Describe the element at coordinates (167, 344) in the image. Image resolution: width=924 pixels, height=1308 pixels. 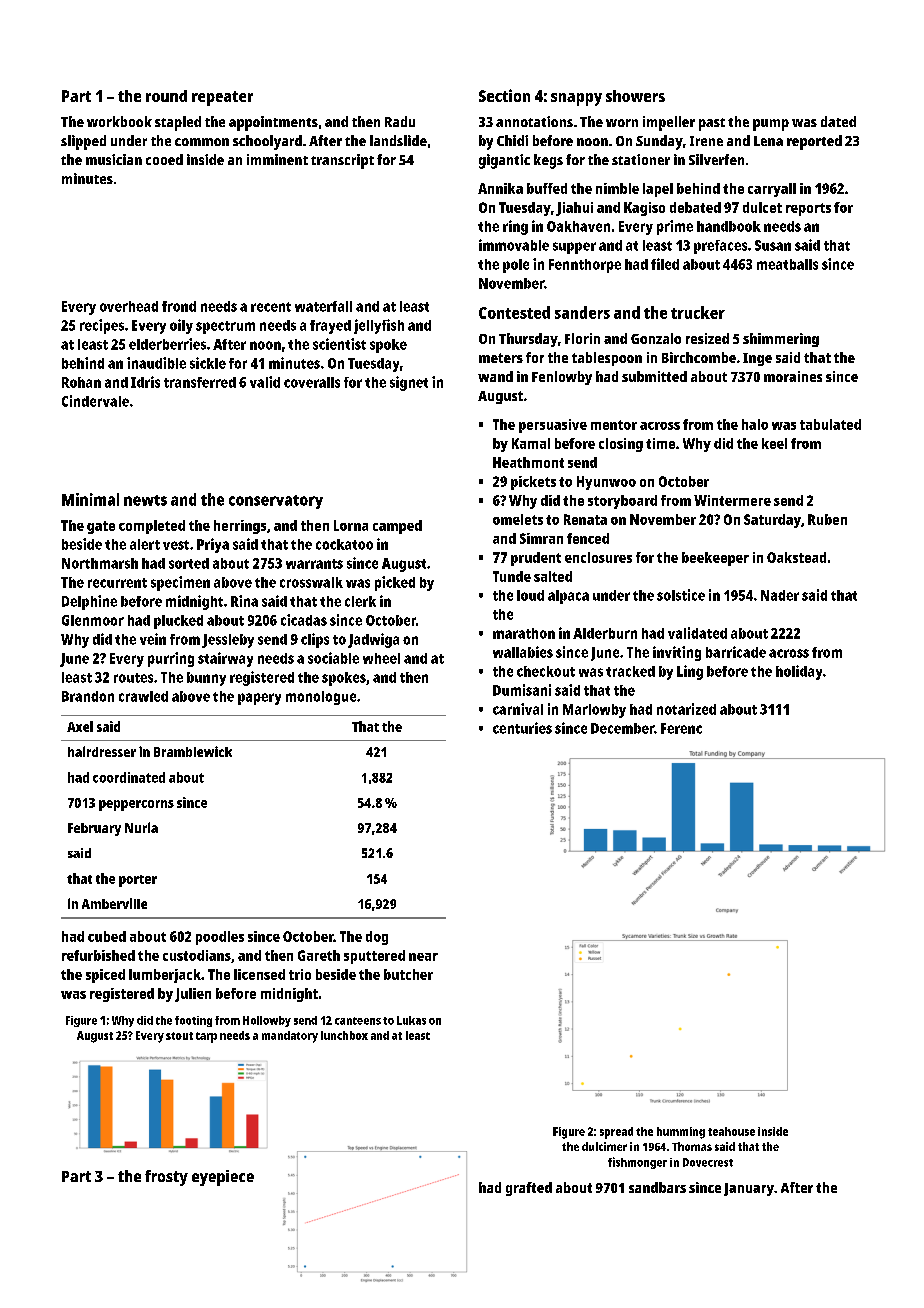
I see `elderberries` at that location.
